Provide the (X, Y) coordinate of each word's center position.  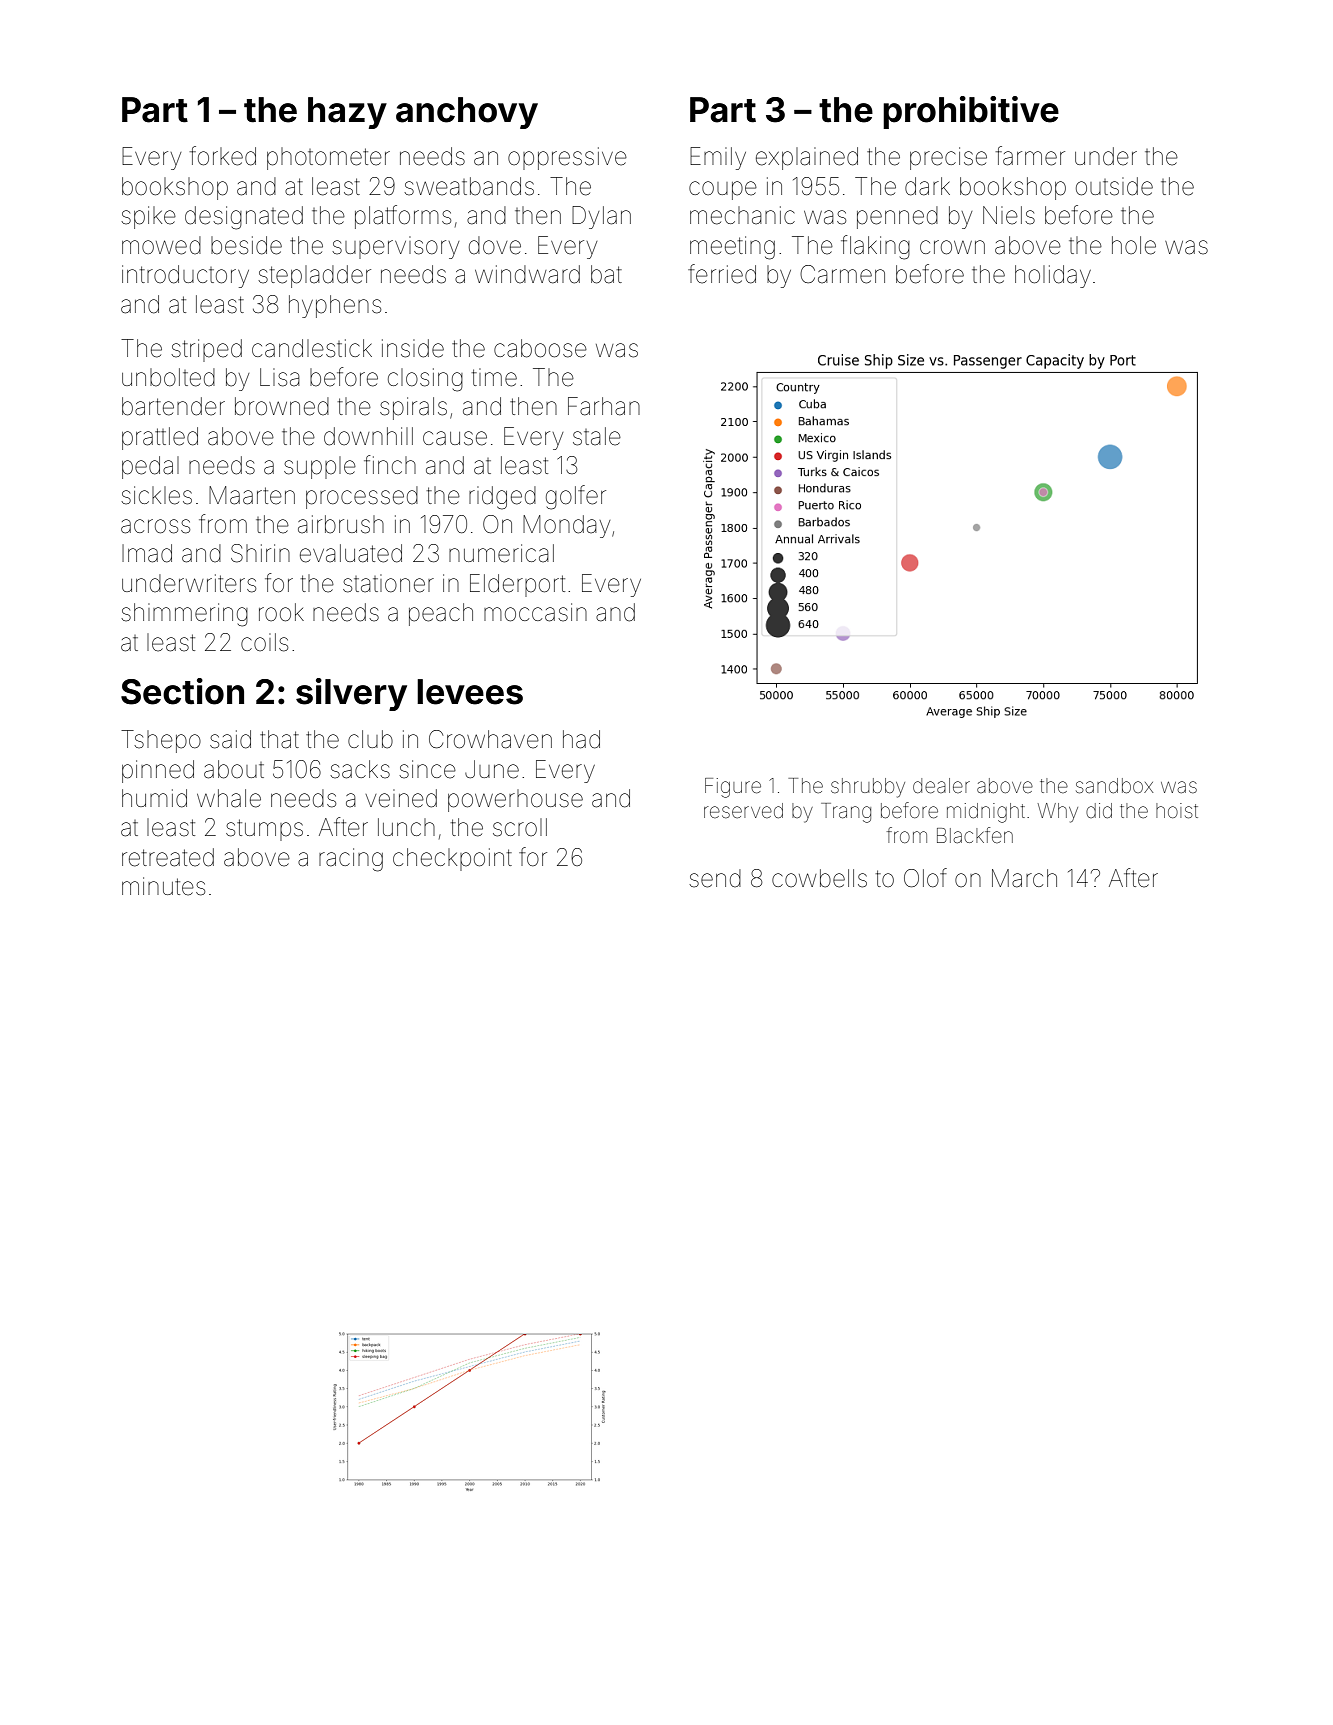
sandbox (1114, 786)
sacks (360, 769)
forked (223, 156)
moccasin (535, 612)
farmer (1030, 156)
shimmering (184, 615)
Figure (733, 788)
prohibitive (971, 112)
